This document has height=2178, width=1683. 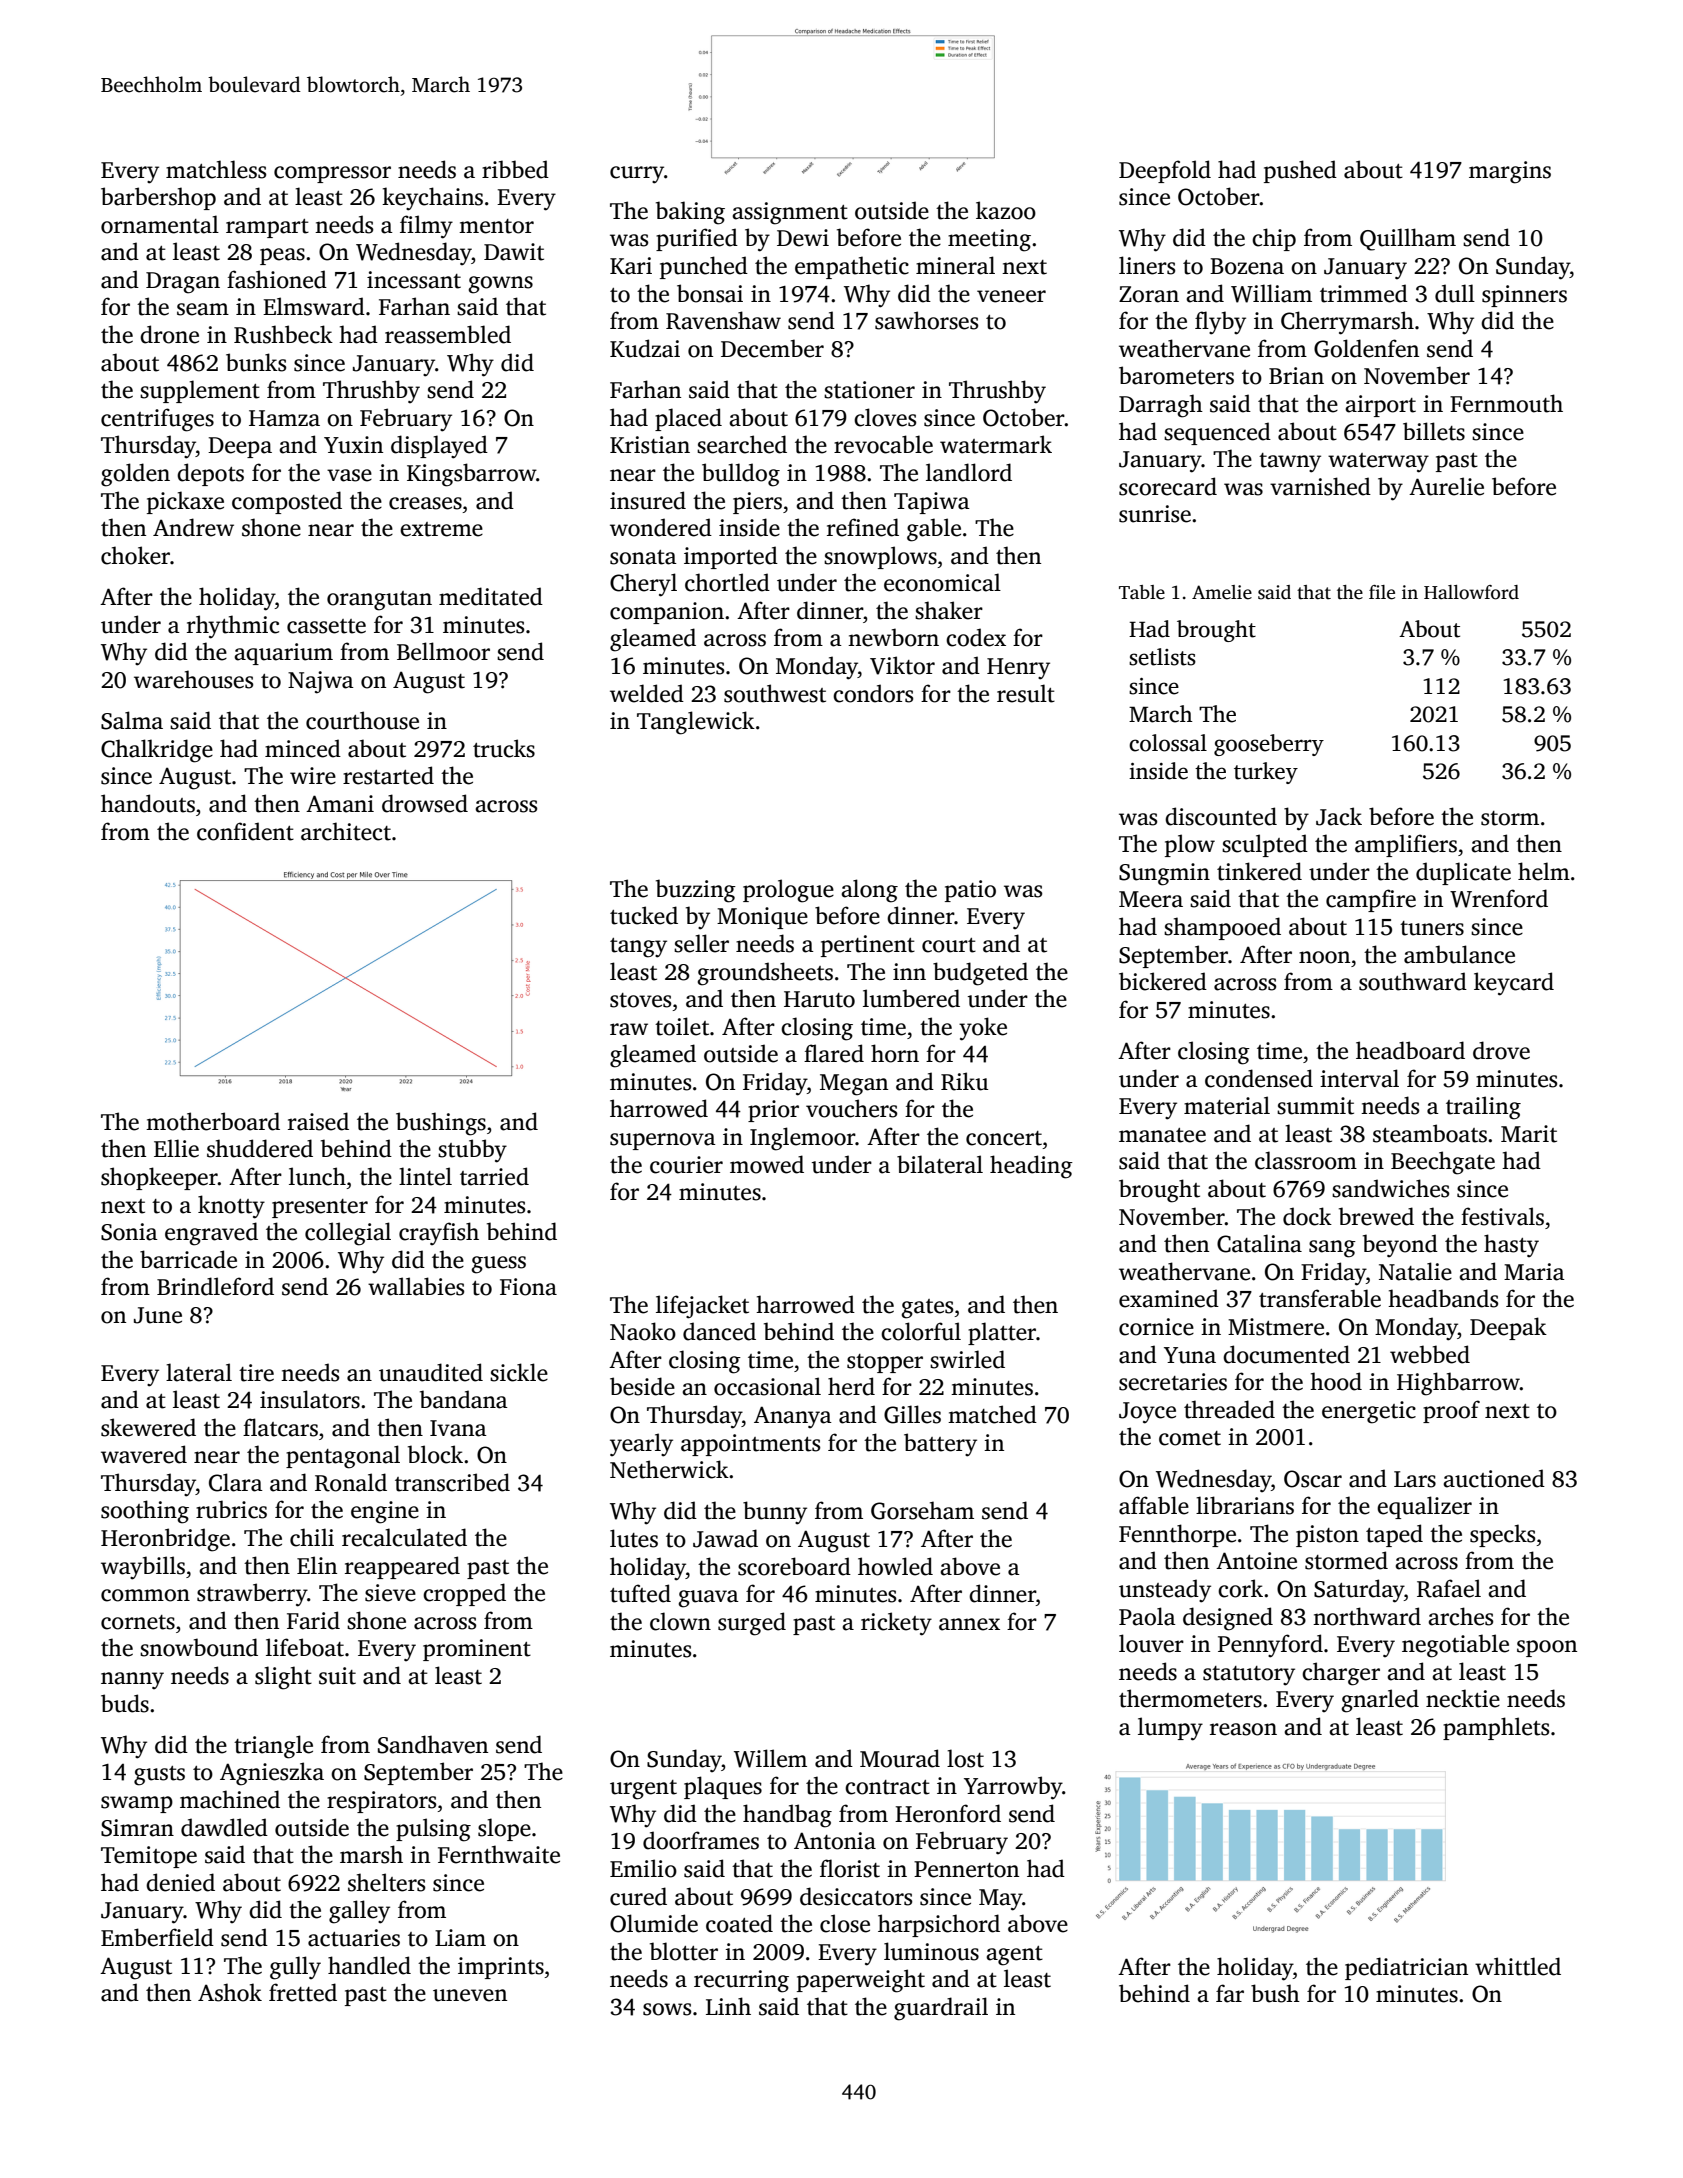 I want to click on motherboard, so click(x=213, y=1121).
